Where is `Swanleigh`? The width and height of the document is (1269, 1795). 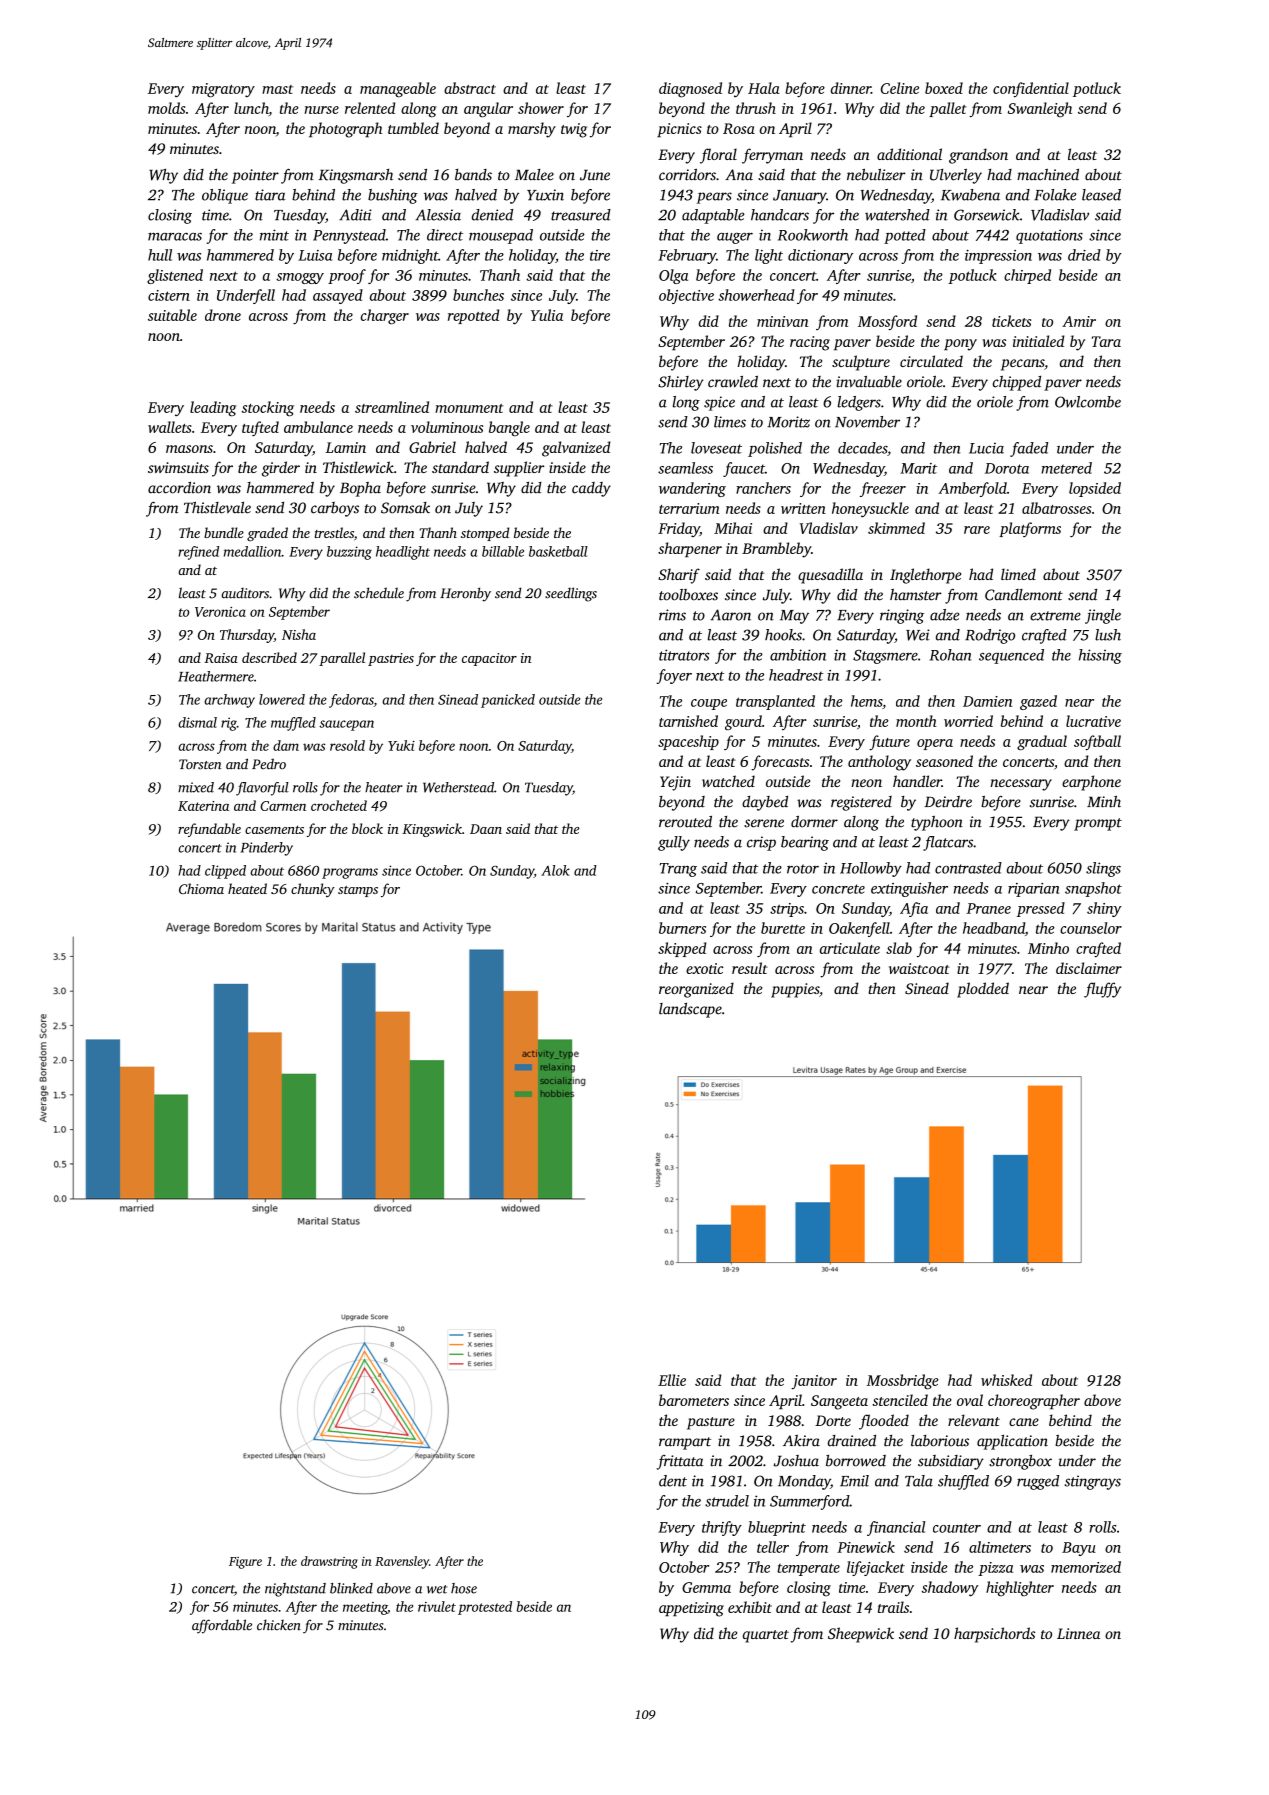
Swanleigh is located at coordinates (1040, 110).
